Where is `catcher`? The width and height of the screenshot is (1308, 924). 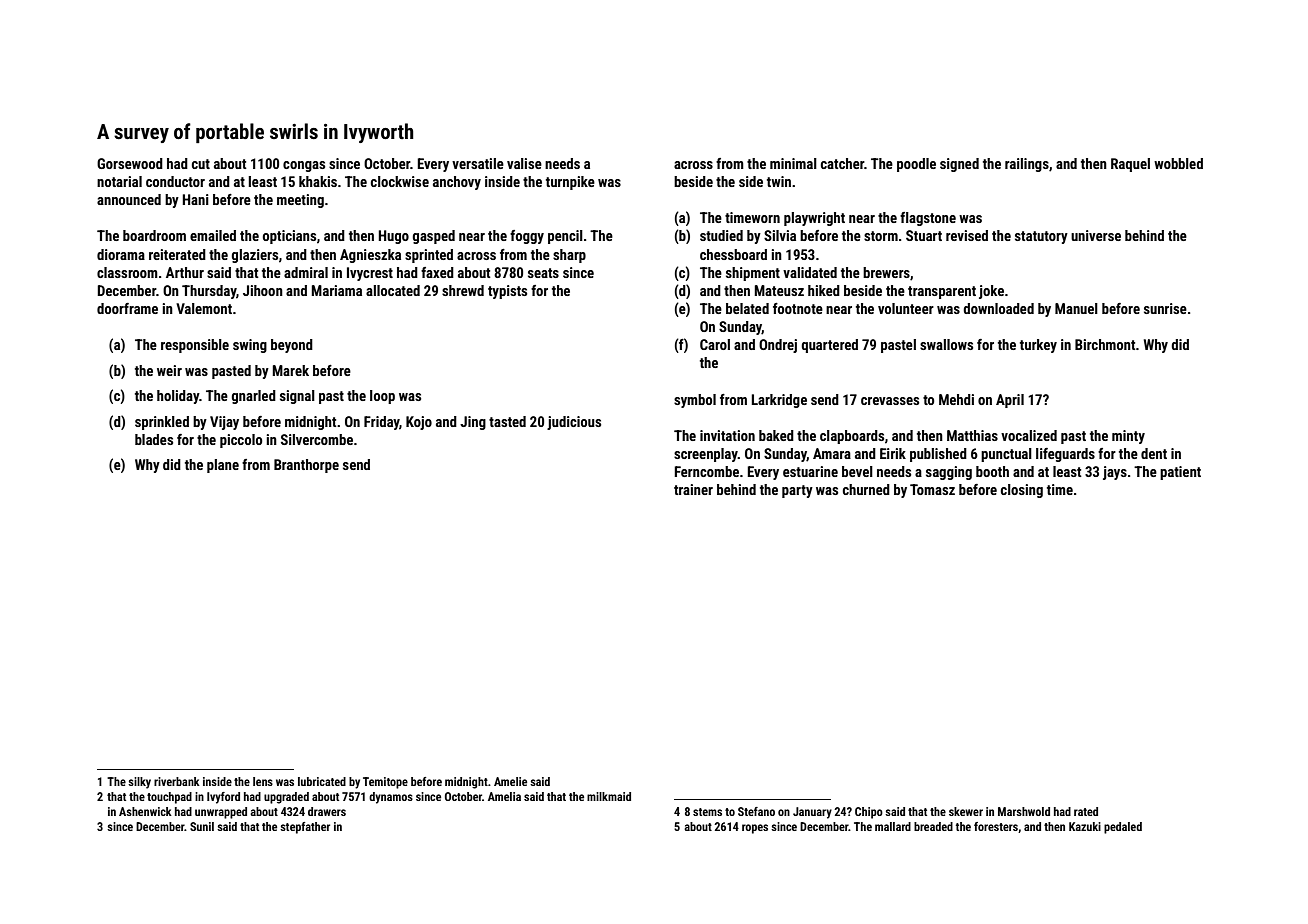
catcher is located at coordinates (842, 163).
